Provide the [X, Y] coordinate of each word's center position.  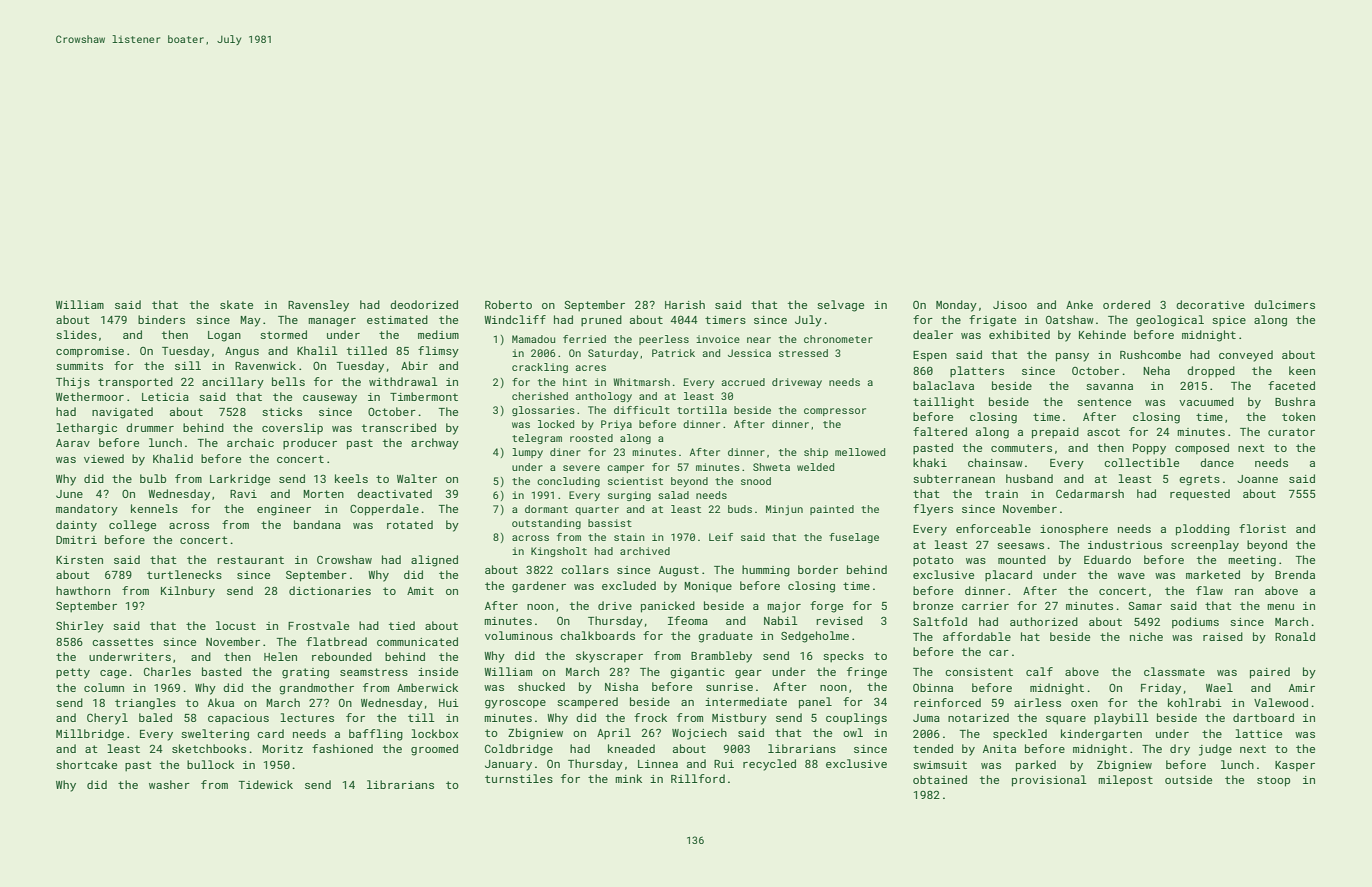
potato [933, 561]
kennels [154, 508]
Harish [685, 304]
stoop [1273, 781]
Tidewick [266, 784]
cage [113, 674]
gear [748, 674]
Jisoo [1010, 305]
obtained [940, 779]
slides [76, 334]
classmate [1174, 671]
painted [832, 510]
